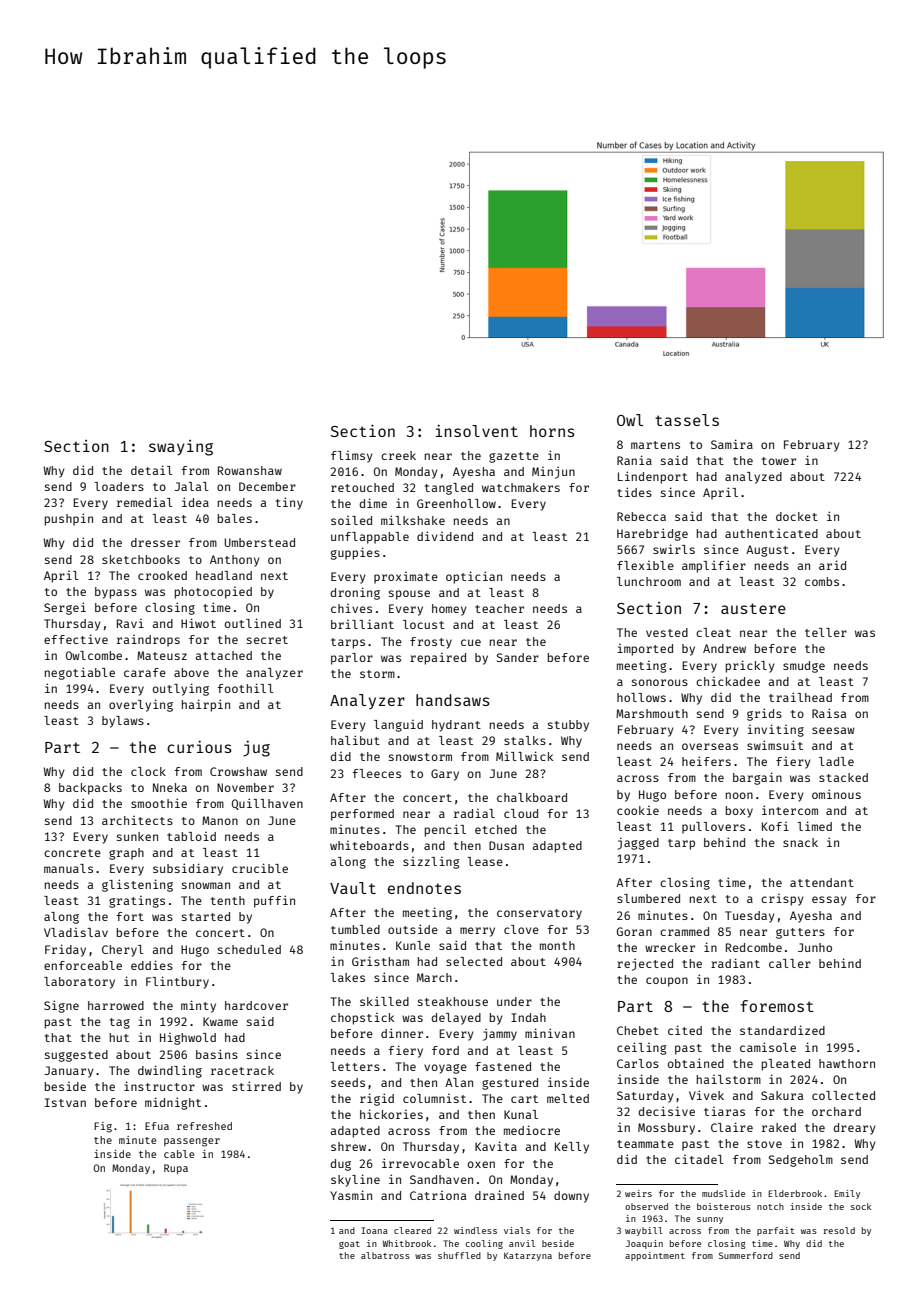  Describe the element at coordinates (152, 965) in the screenshot. I see `eddies` at that location.
